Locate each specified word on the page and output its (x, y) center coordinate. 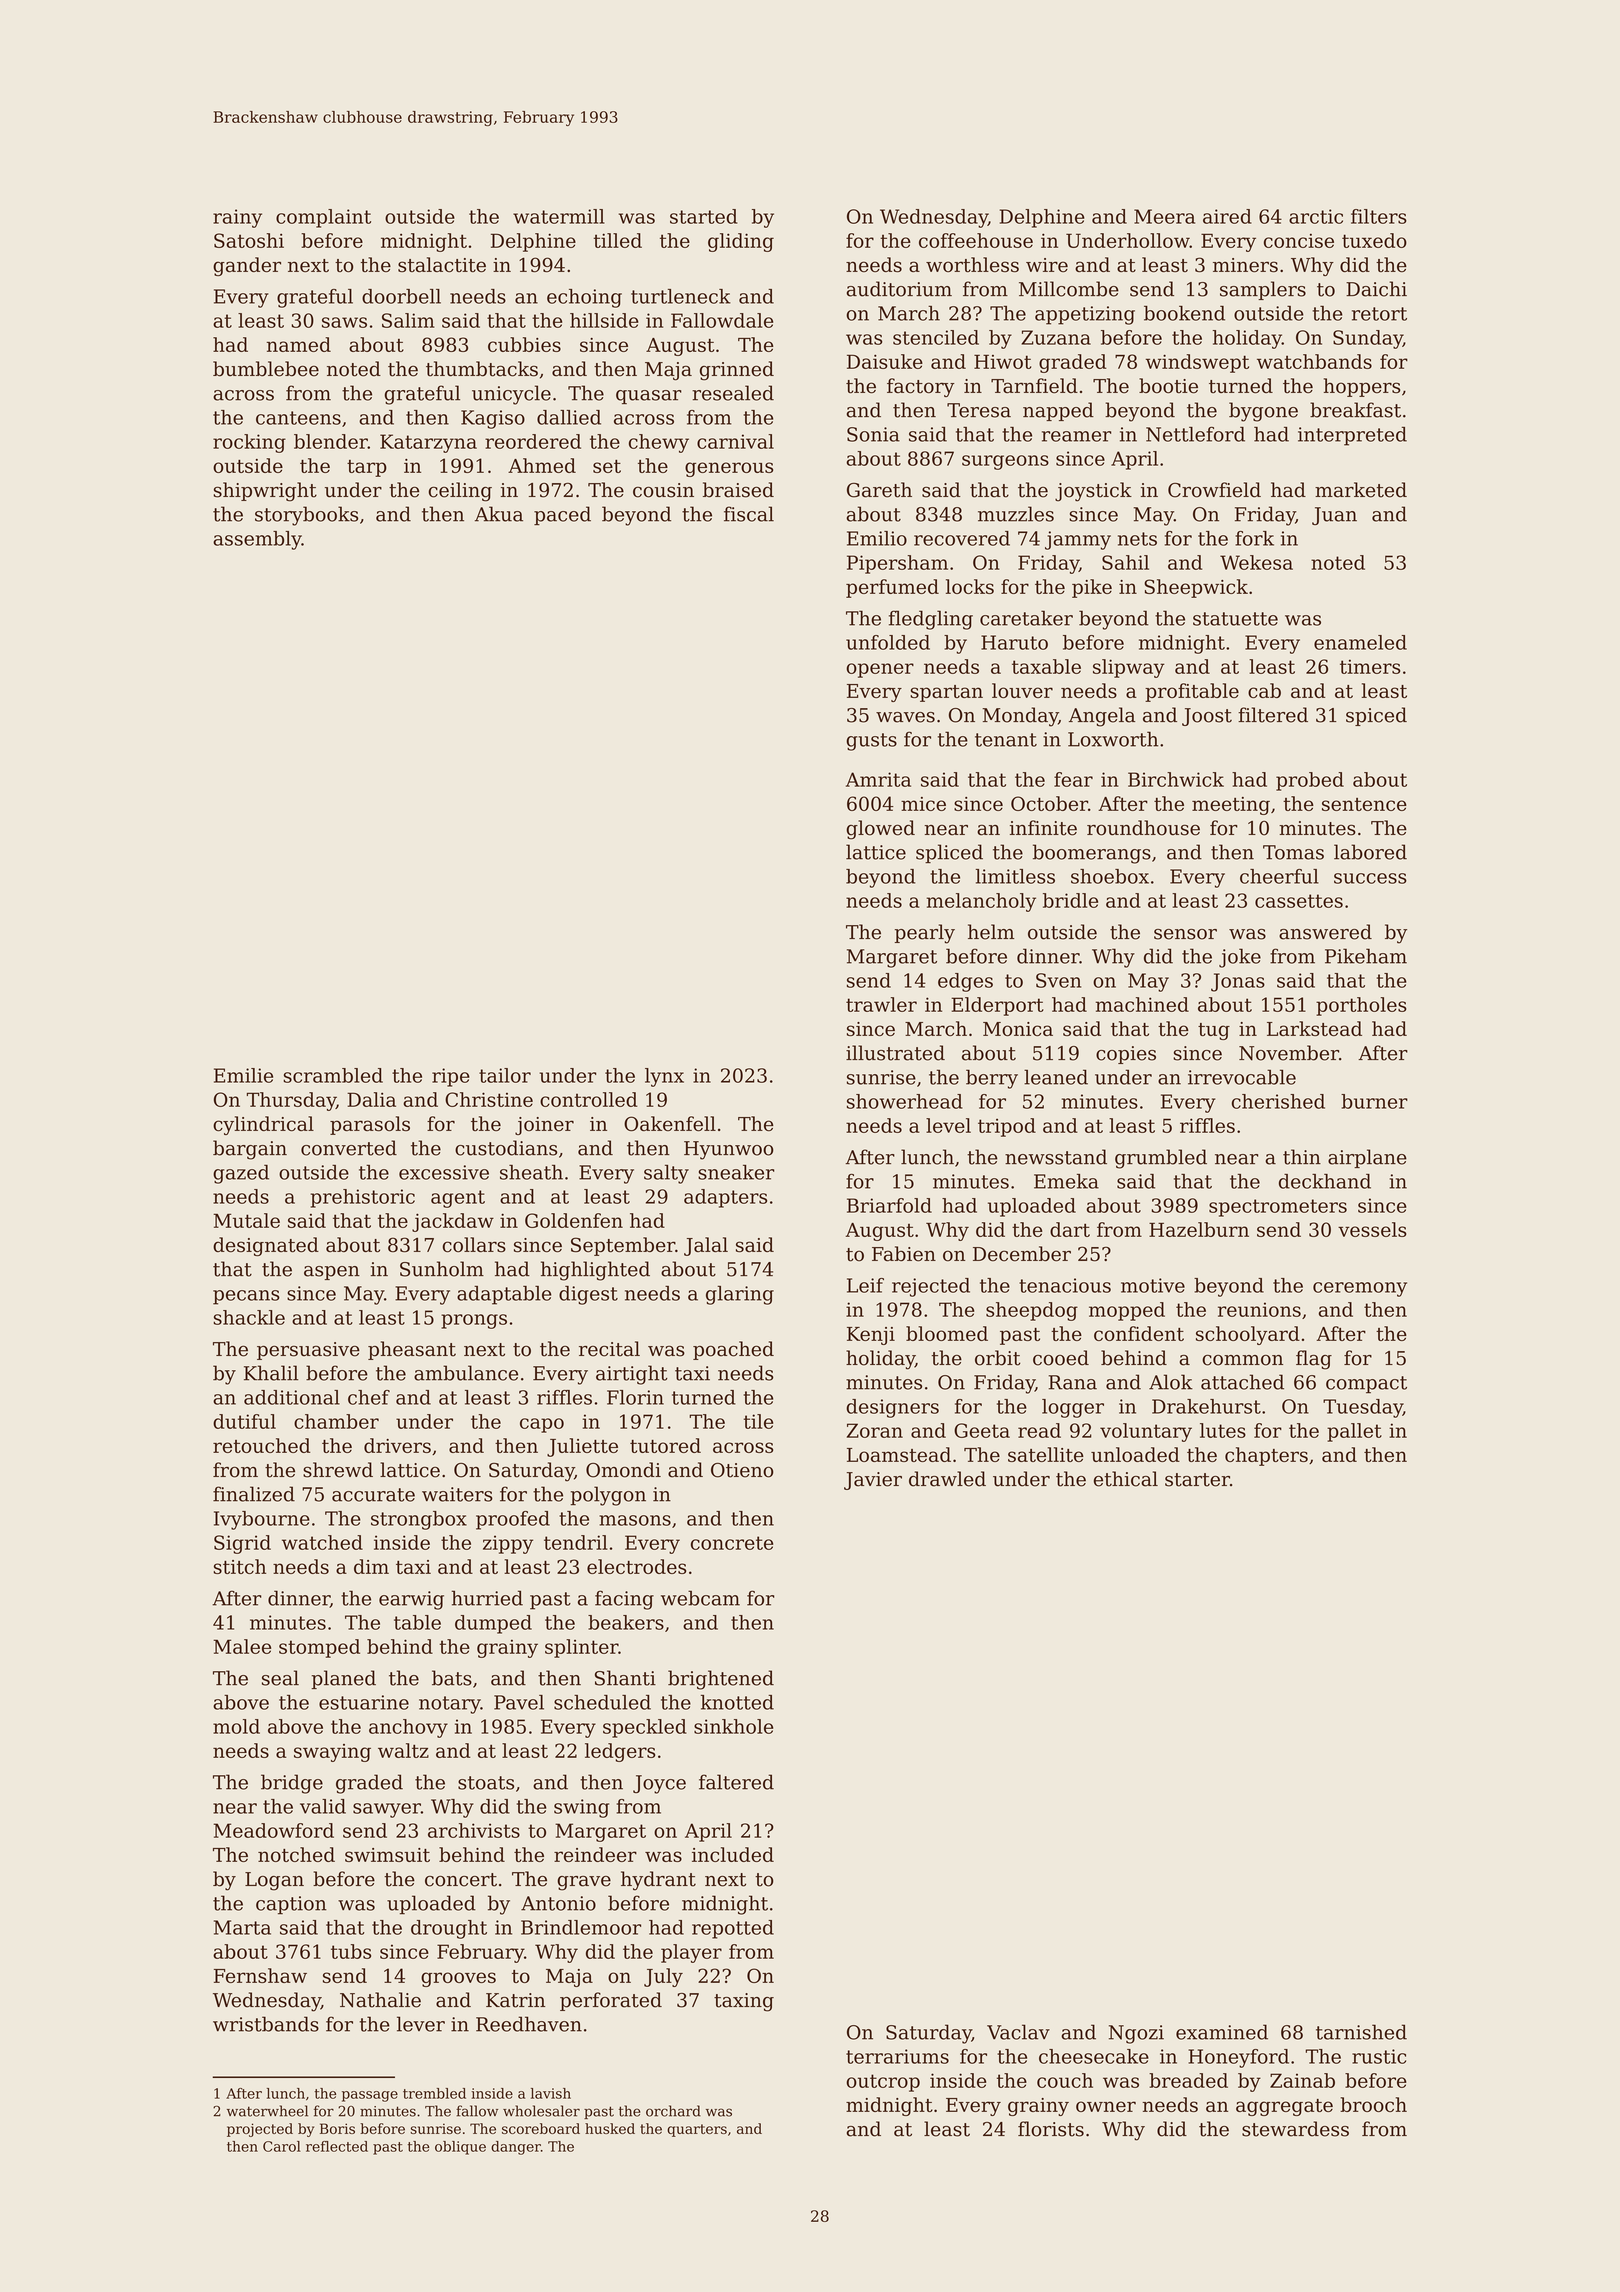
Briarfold (889, 1205)
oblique (460, 2148)
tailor (505, 1075)
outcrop (883, 2083)
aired (1227, 216)
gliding (741, 242)
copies (1126, 1055)
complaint (323, 218)
